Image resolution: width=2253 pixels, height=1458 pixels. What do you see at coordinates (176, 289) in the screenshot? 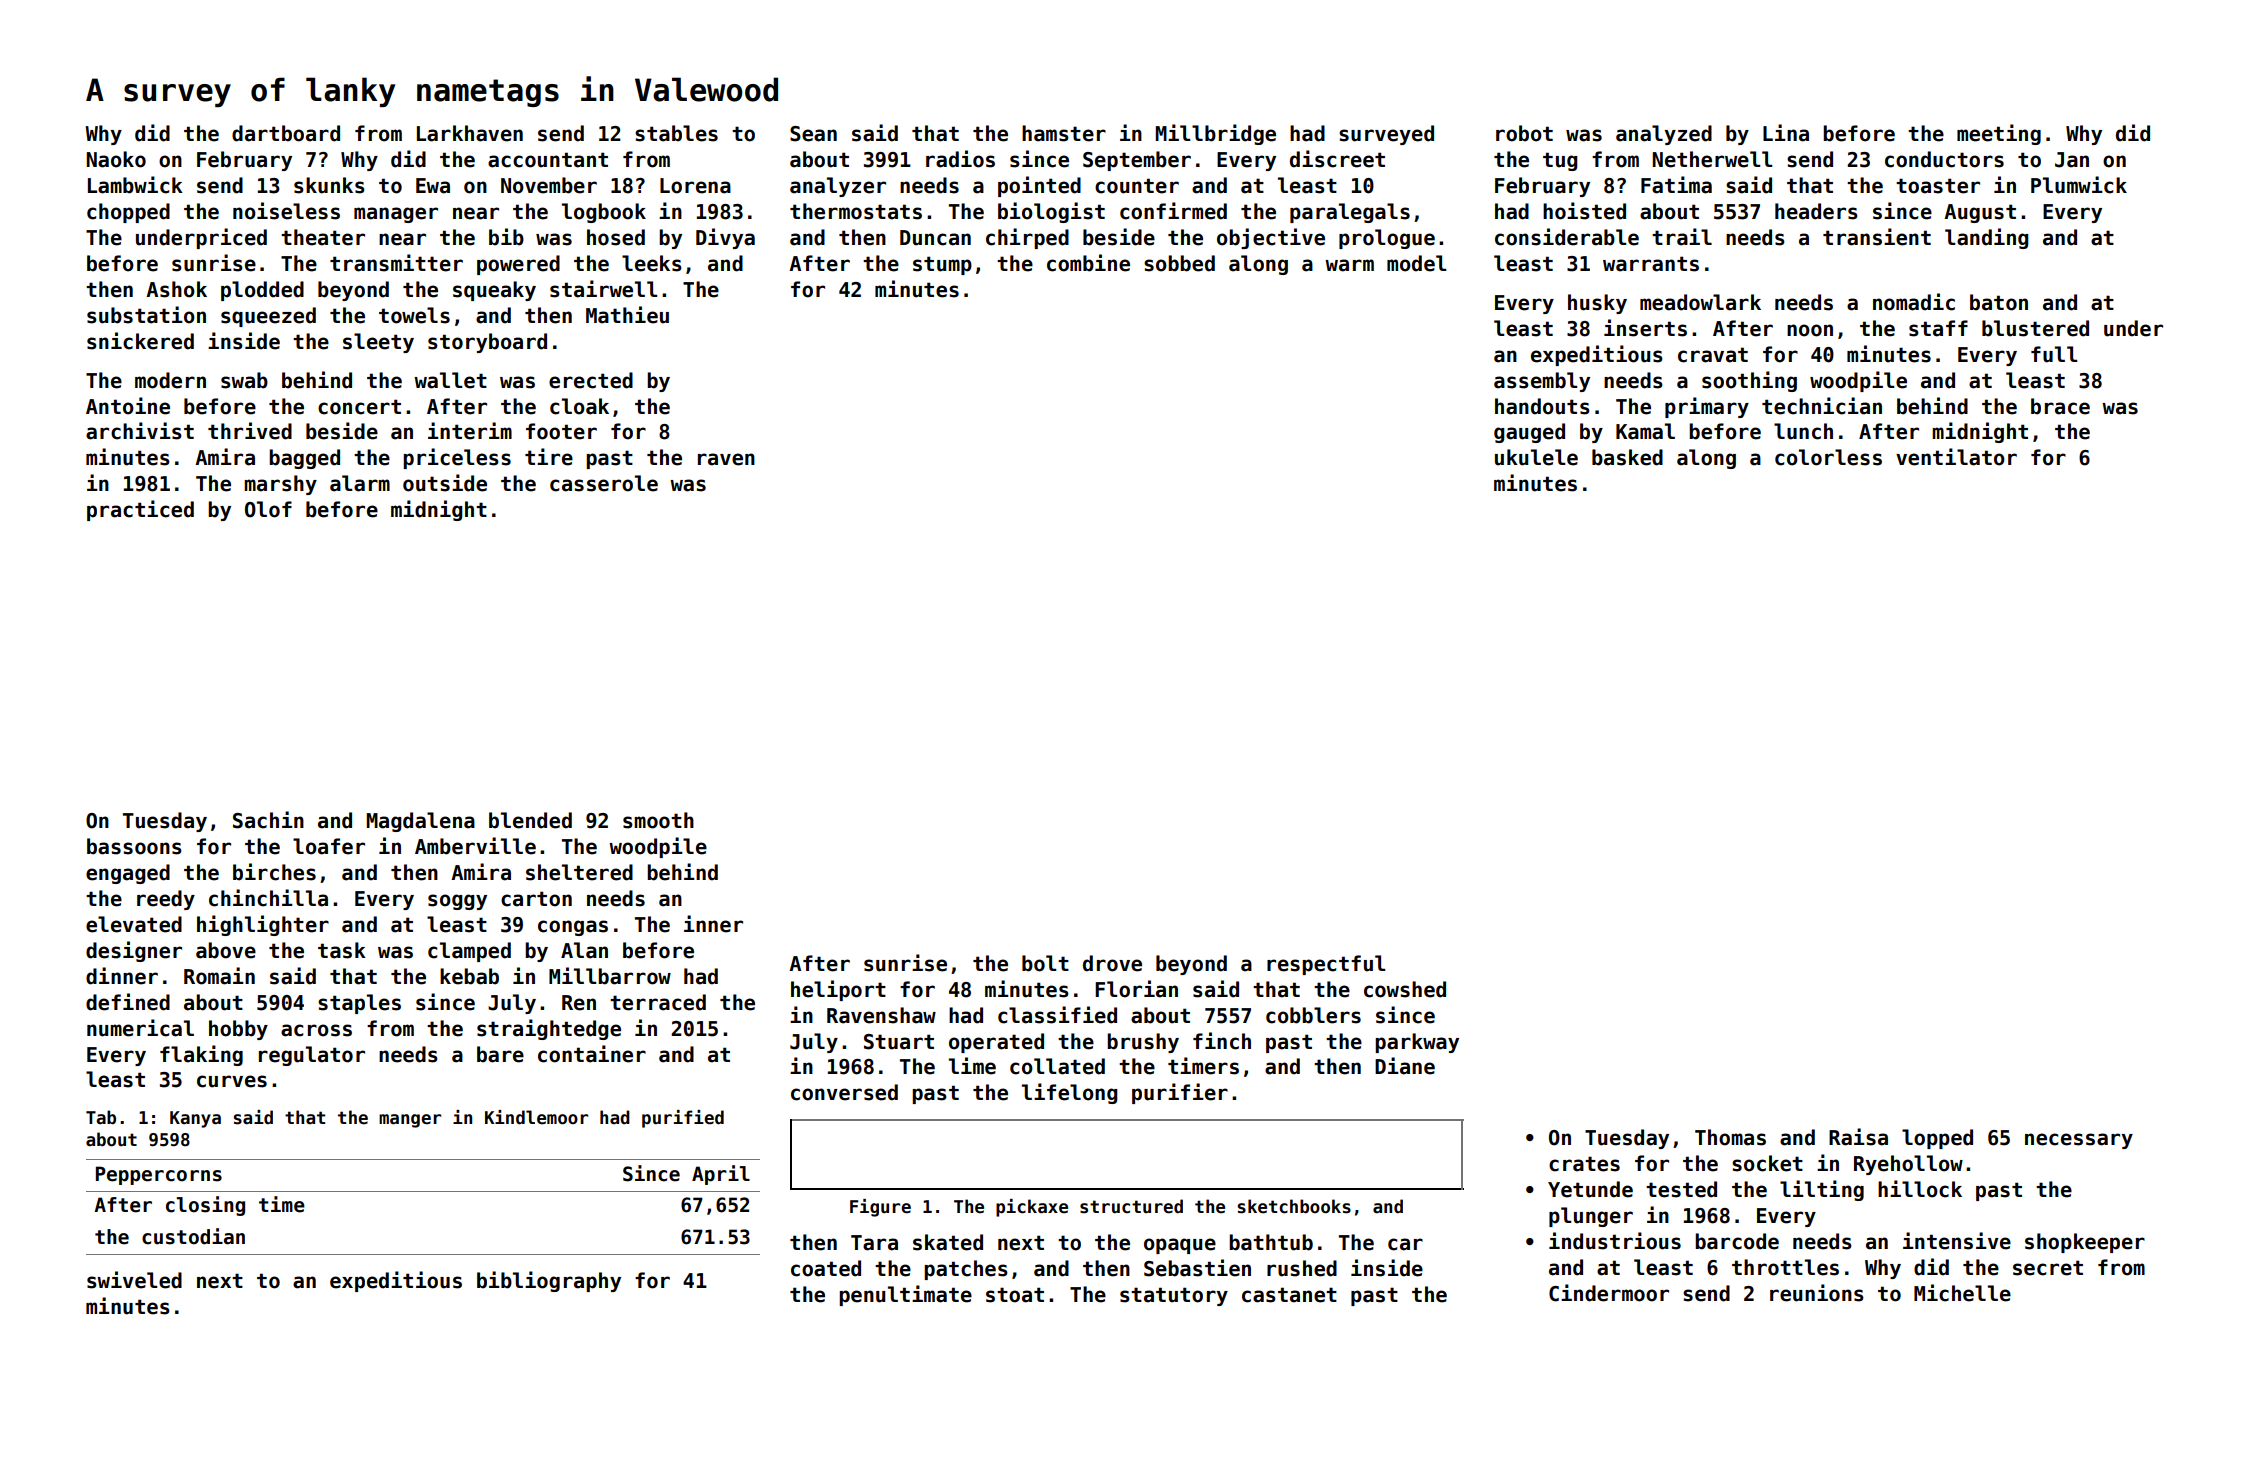
I see `Ashok` at bounding box center [176, 289].
